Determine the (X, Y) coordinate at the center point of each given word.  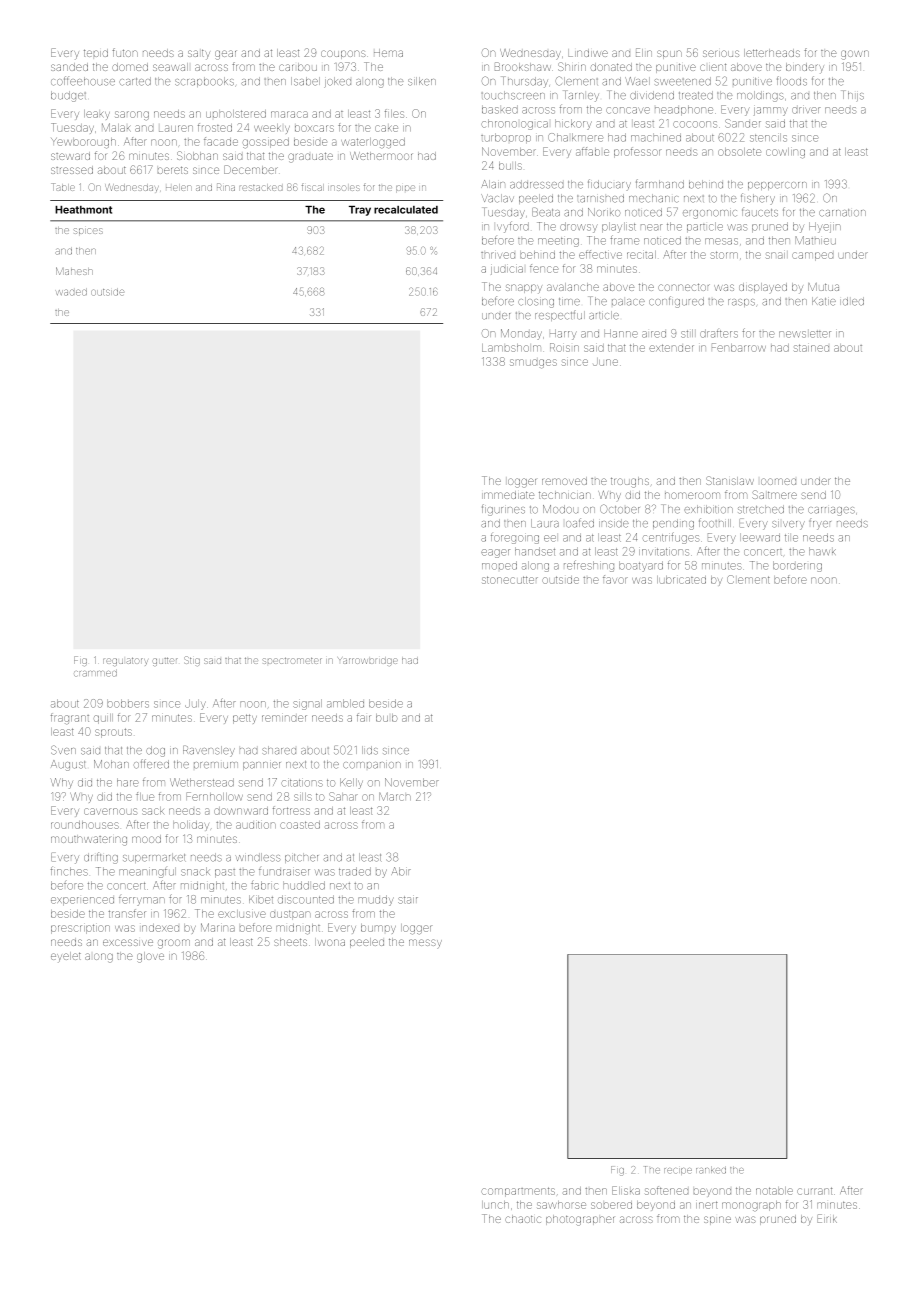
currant (814, 1191)
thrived (498, 255)
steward (70, 156)
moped (499, 565)
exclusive (242, 914)
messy (425, 944)
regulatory (125, 662)
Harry (563, 334)
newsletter (805, 334)
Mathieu (815, 240)
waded (71, 292)
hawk (822, 551)
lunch (495, 1205)
